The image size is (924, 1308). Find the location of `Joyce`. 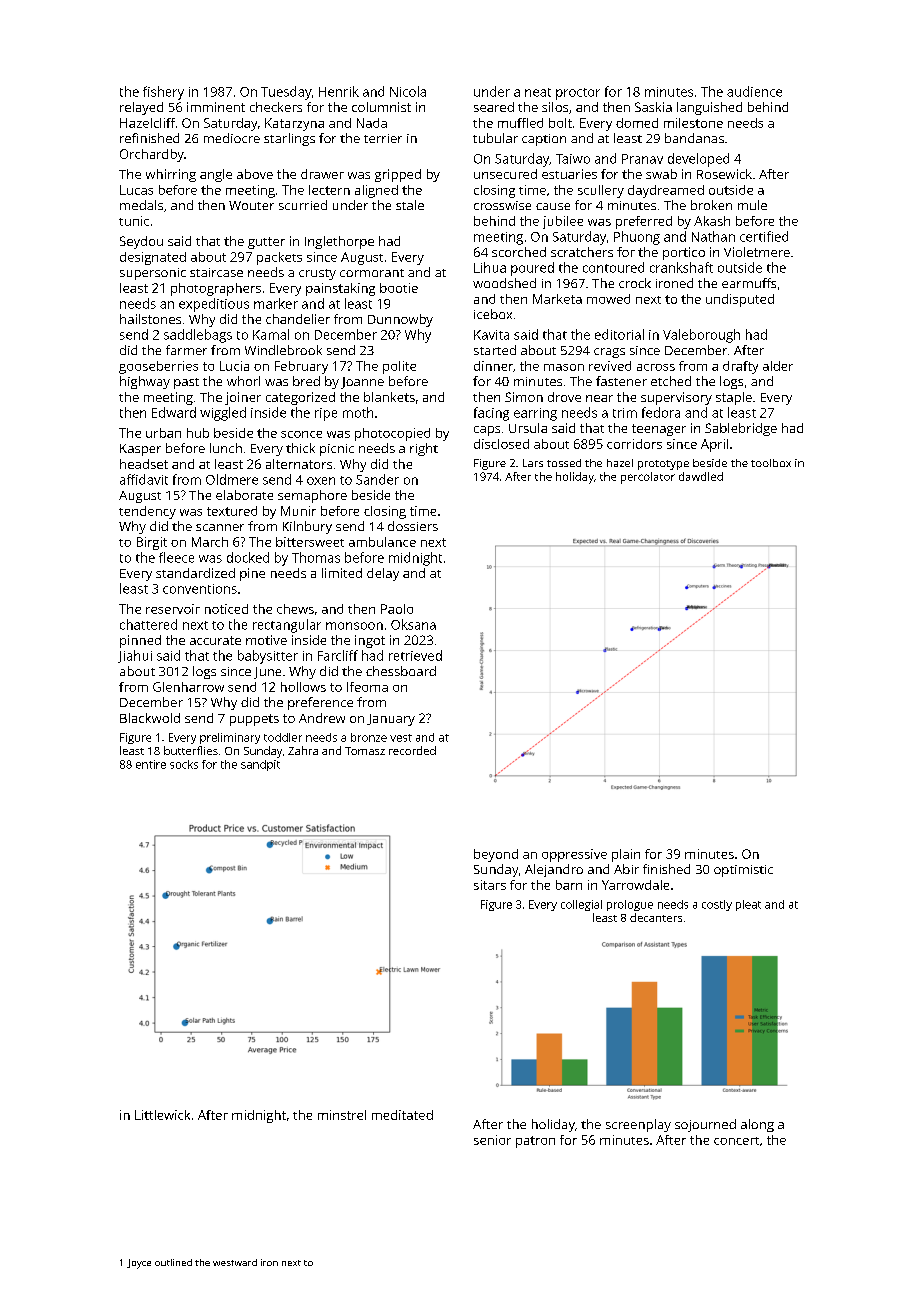

Joyce is located at coordinates (139, 1264).
